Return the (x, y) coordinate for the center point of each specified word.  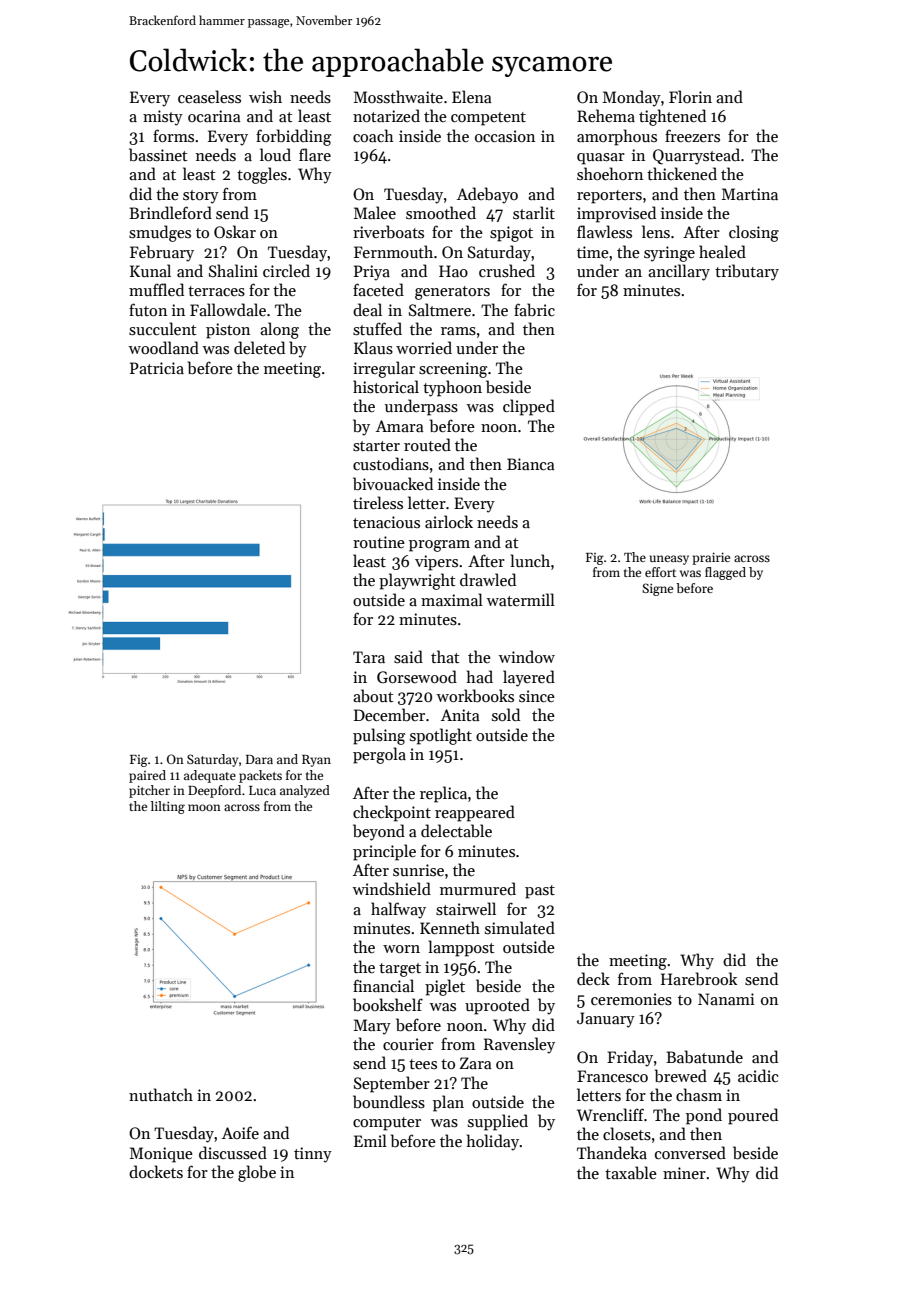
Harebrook (699, 979)
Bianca (531, 464)
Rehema (606, 115)
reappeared (475, 813)
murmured (478, 888)
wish (265, 97)
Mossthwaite (398, 96)
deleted (259, 347)
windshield (392, 889)
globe (257, 1173)
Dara (259, 759)
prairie (711, 558)
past (540, 892)
